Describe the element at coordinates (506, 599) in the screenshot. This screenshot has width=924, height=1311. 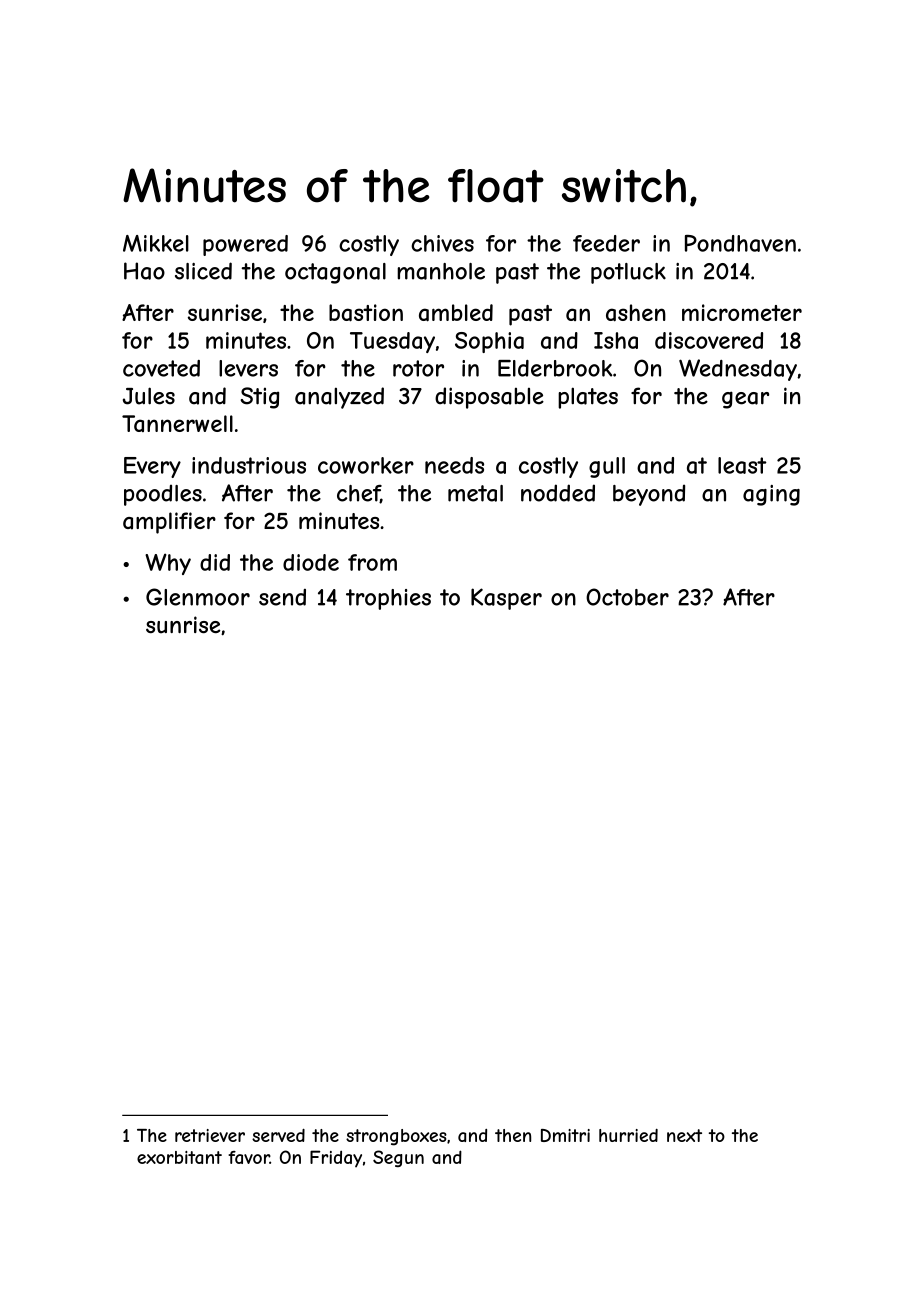
I see `Kasper` at that location.
